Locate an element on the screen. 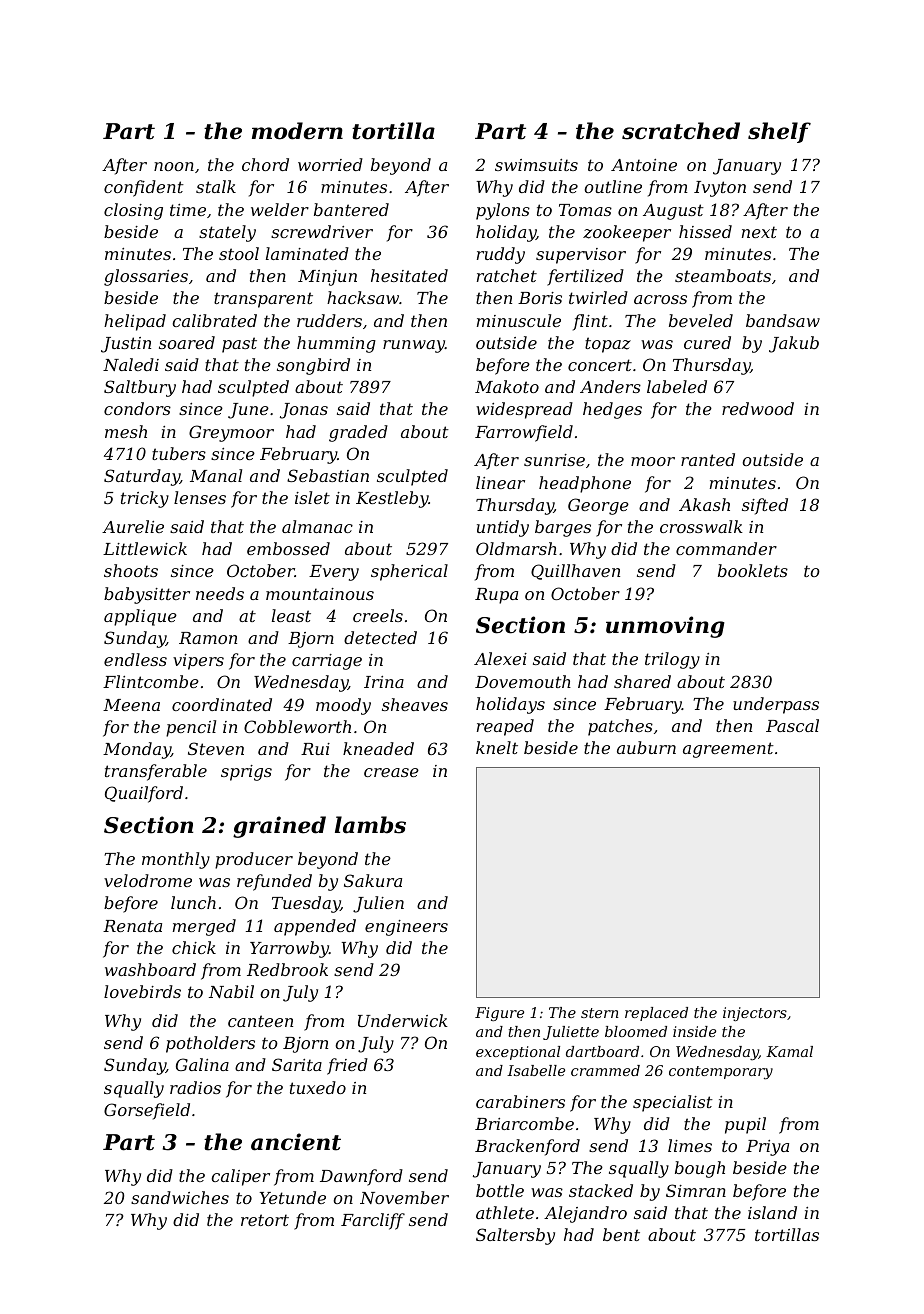 This screenshot has width=924, height=1314. shoots is located at coordinates (131, 570).
